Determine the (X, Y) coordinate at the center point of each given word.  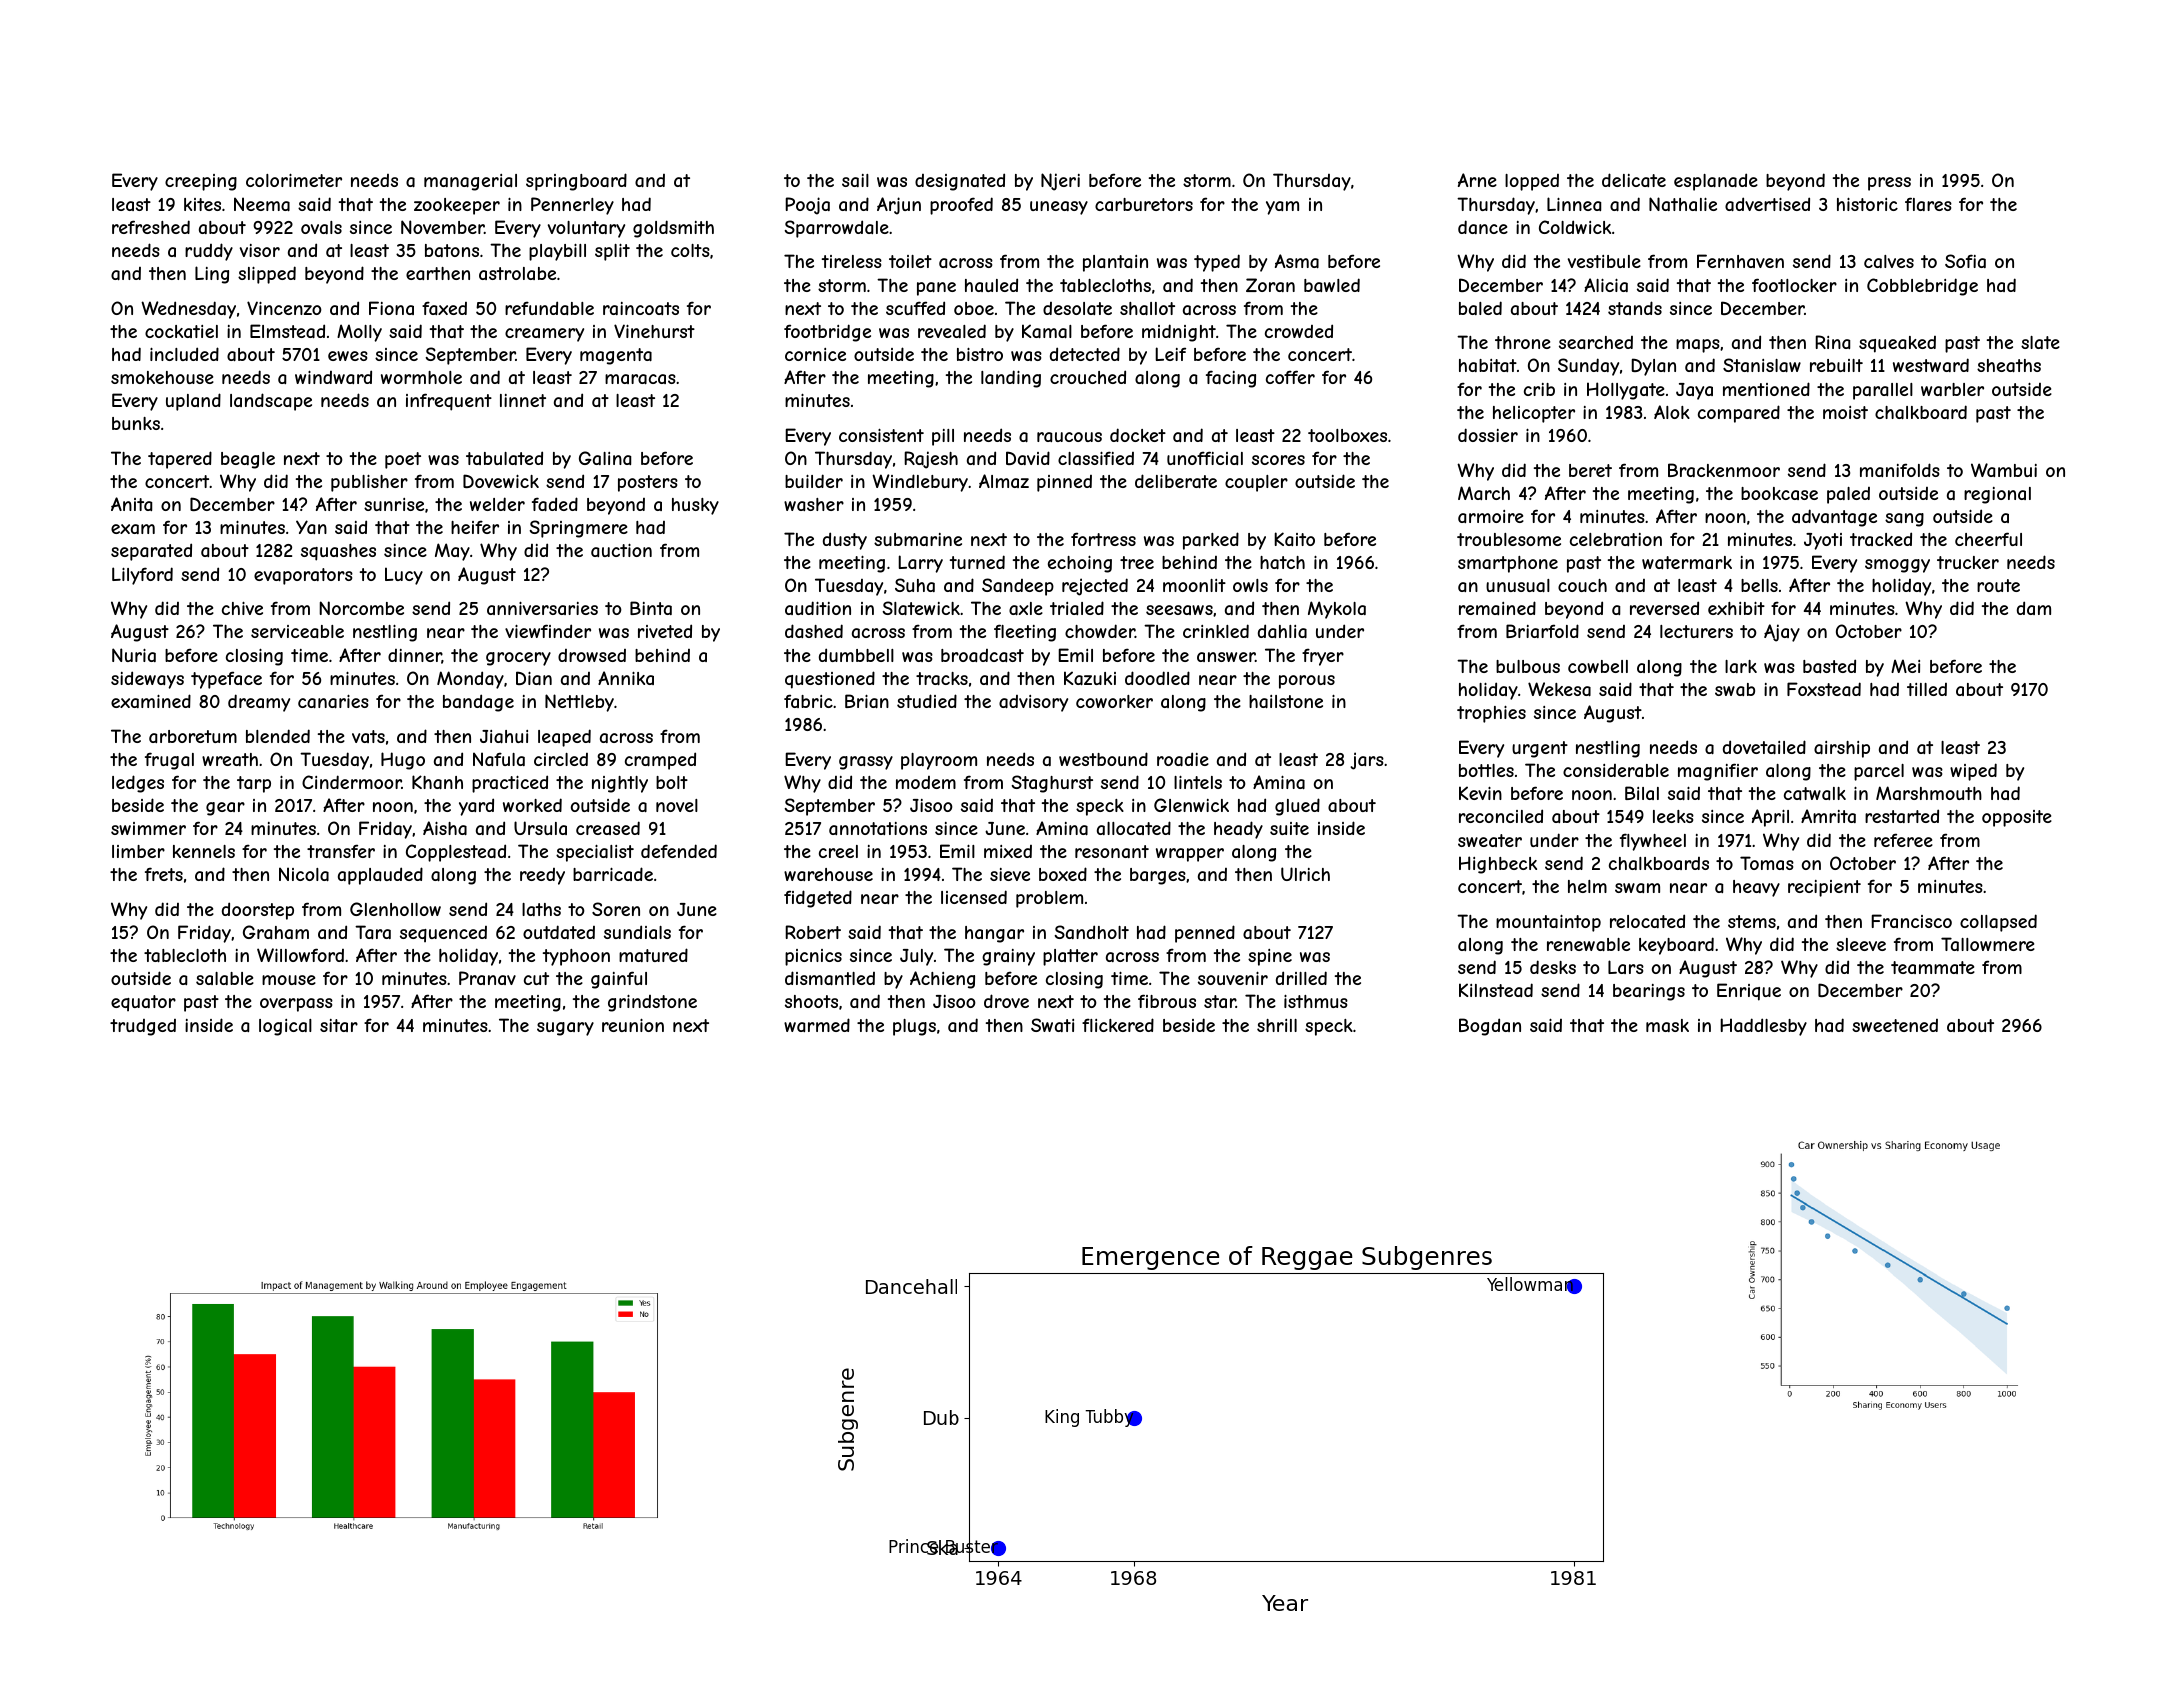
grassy (866, 763)
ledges (138, 784)
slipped (267, 275)
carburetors (1144, 204)
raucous (1069, 437)
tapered (180, 460)
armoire (1491, 516)
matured (653, 955)
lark (1741, 666)
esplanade (1716, 182)
